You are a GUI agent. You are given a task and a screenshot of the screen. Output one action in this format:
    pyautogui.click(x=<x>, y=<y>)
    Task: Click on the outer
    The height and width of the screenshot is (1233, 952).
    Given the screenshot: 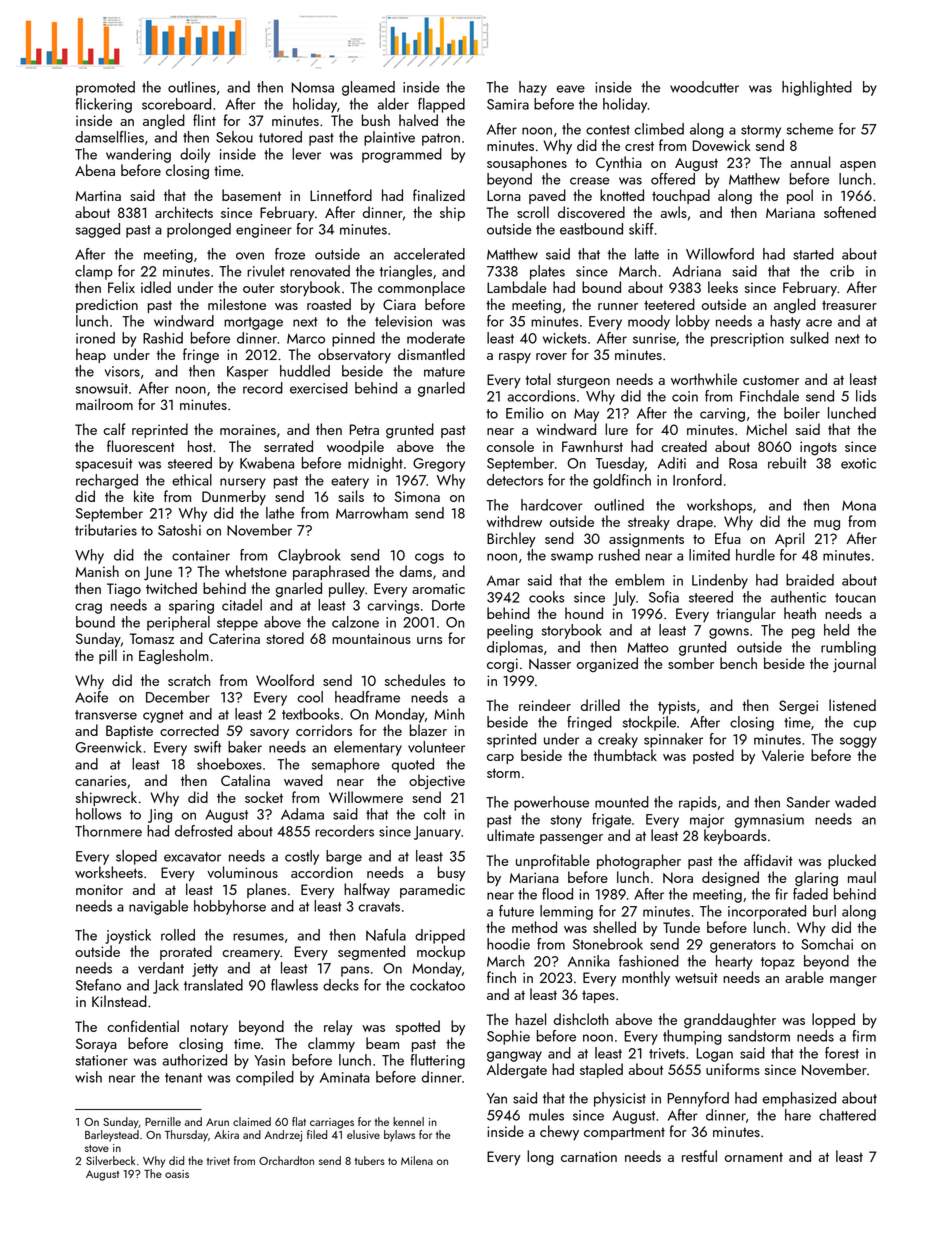 What is the action you would take?
    pyautogui.click(x=259, y=288)
